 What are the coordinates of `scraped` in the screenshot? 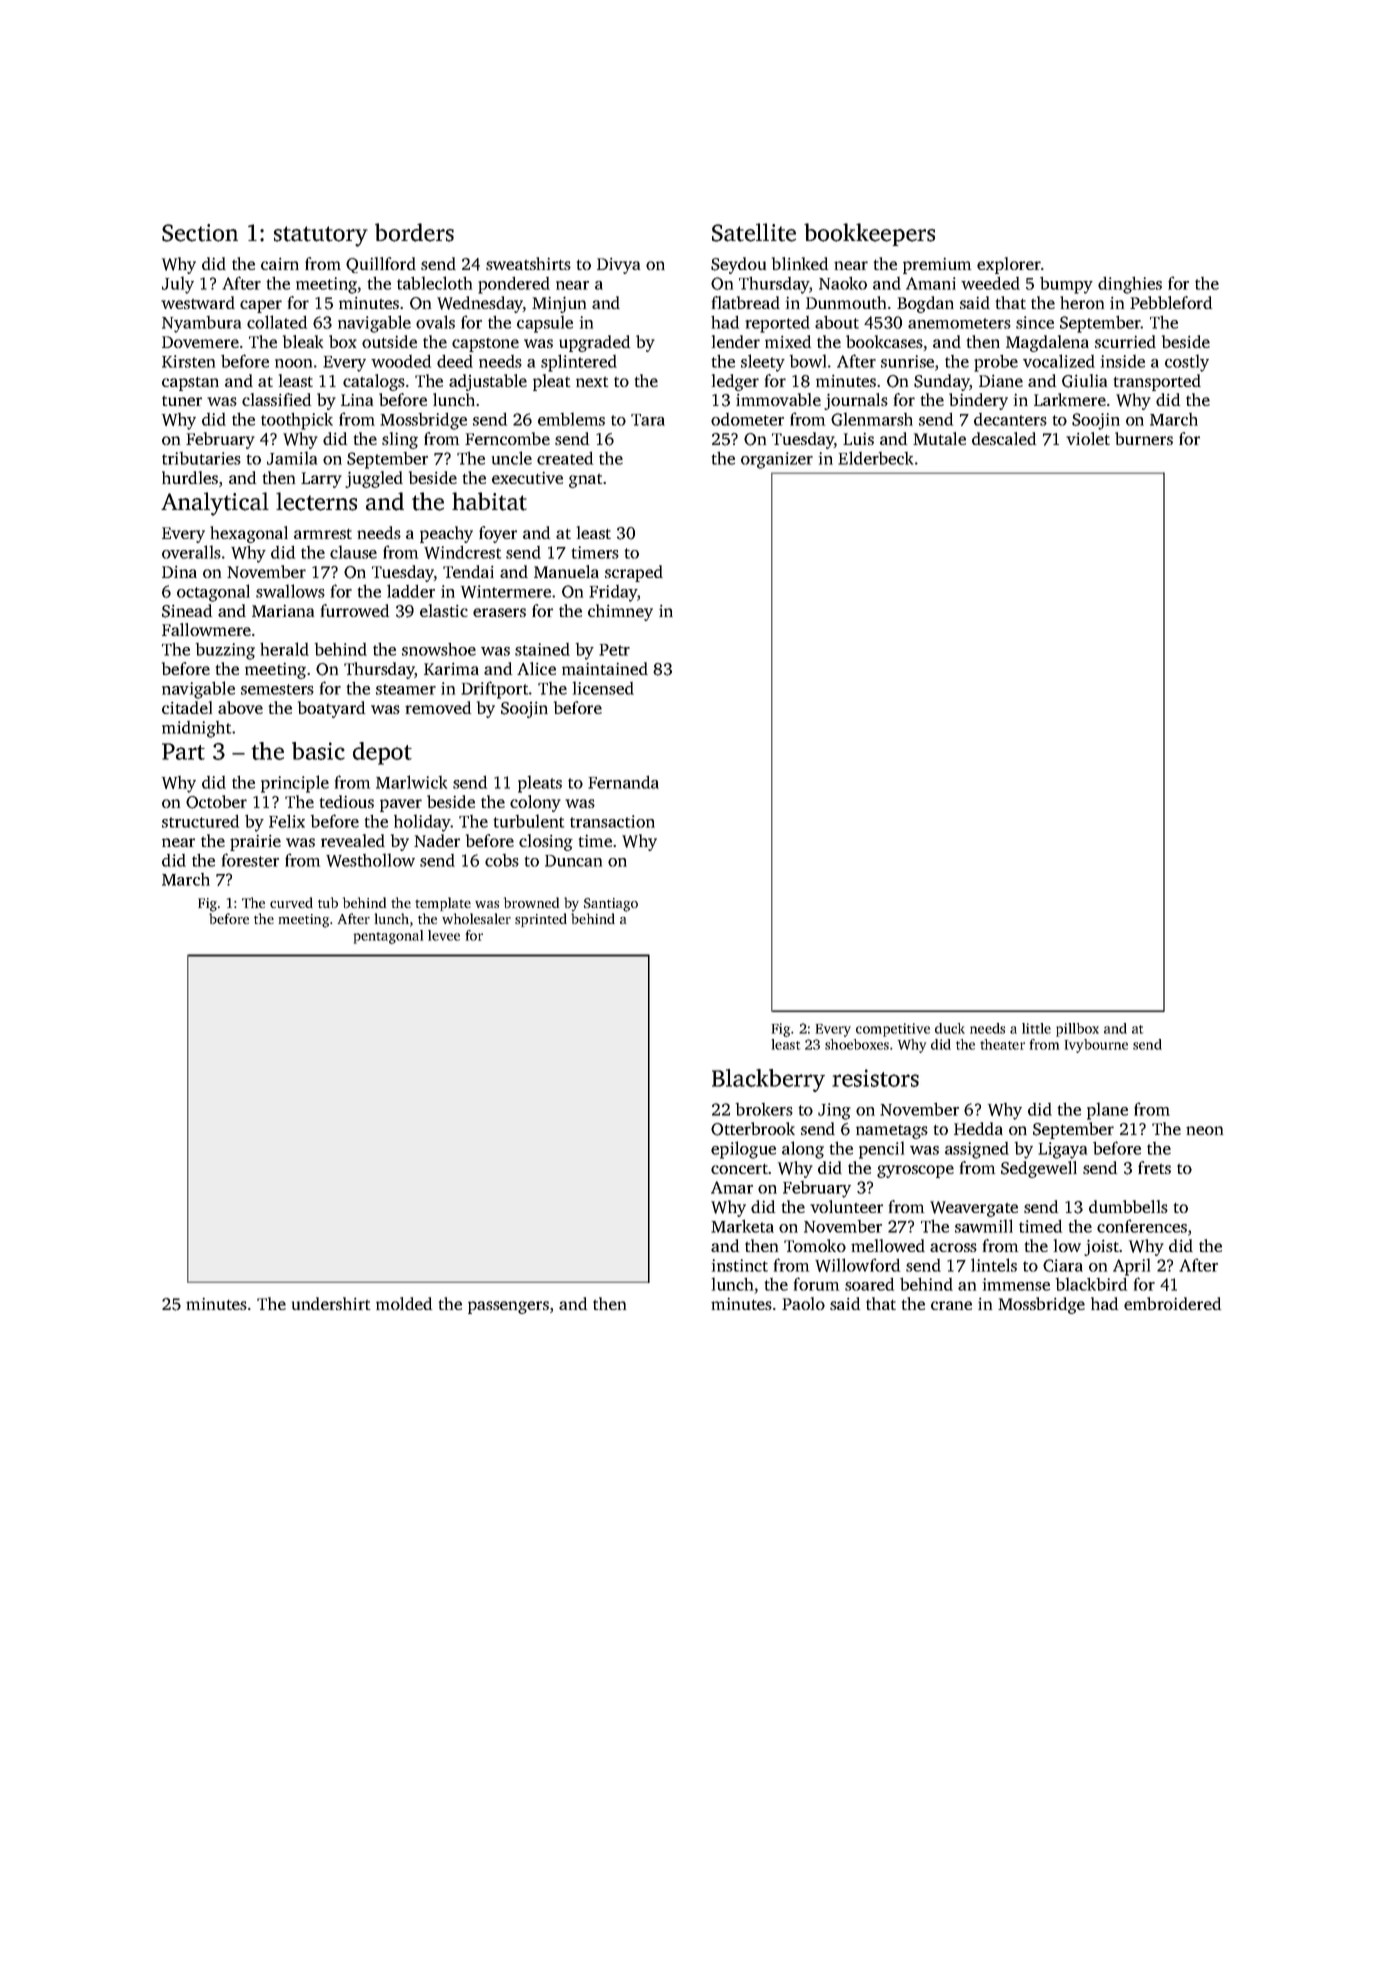 It's located at (634, 573).
